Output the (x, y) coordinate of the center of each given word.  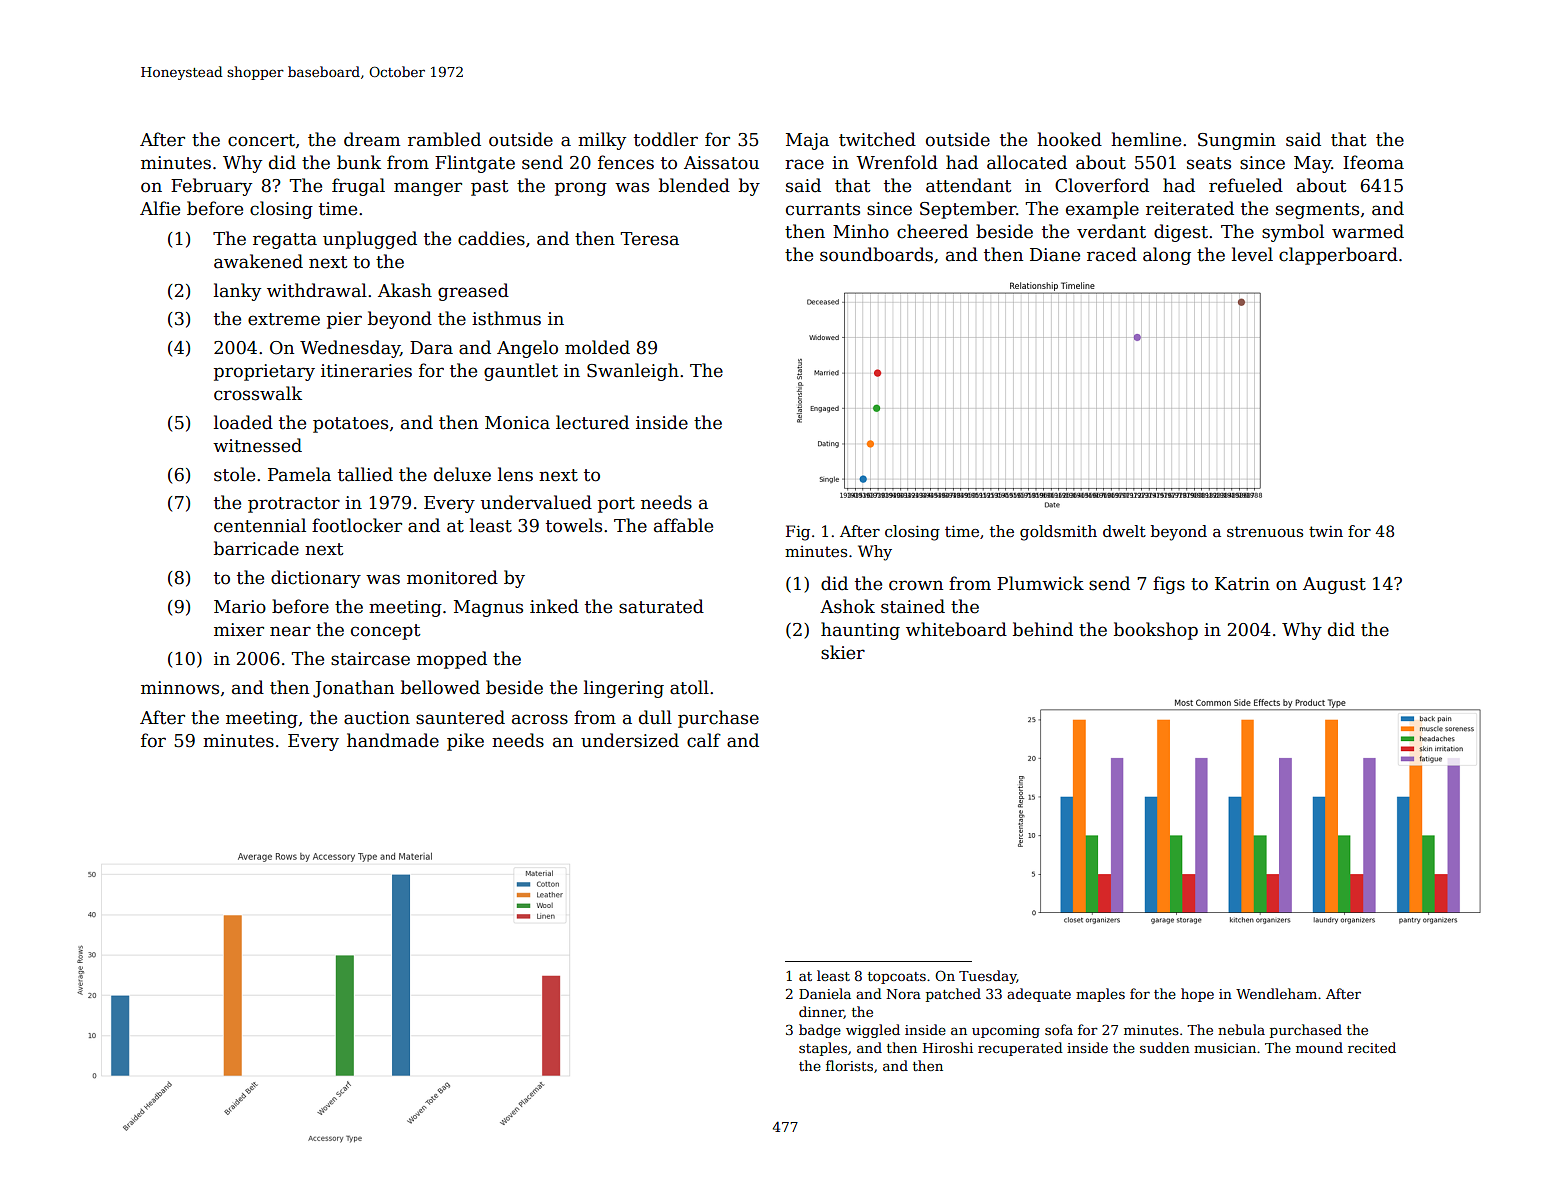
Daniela (825, 993)
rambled (444, 139)
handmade (393, 740)
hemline (1146, 139)
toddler (666, 139)
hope (1197, 995)
